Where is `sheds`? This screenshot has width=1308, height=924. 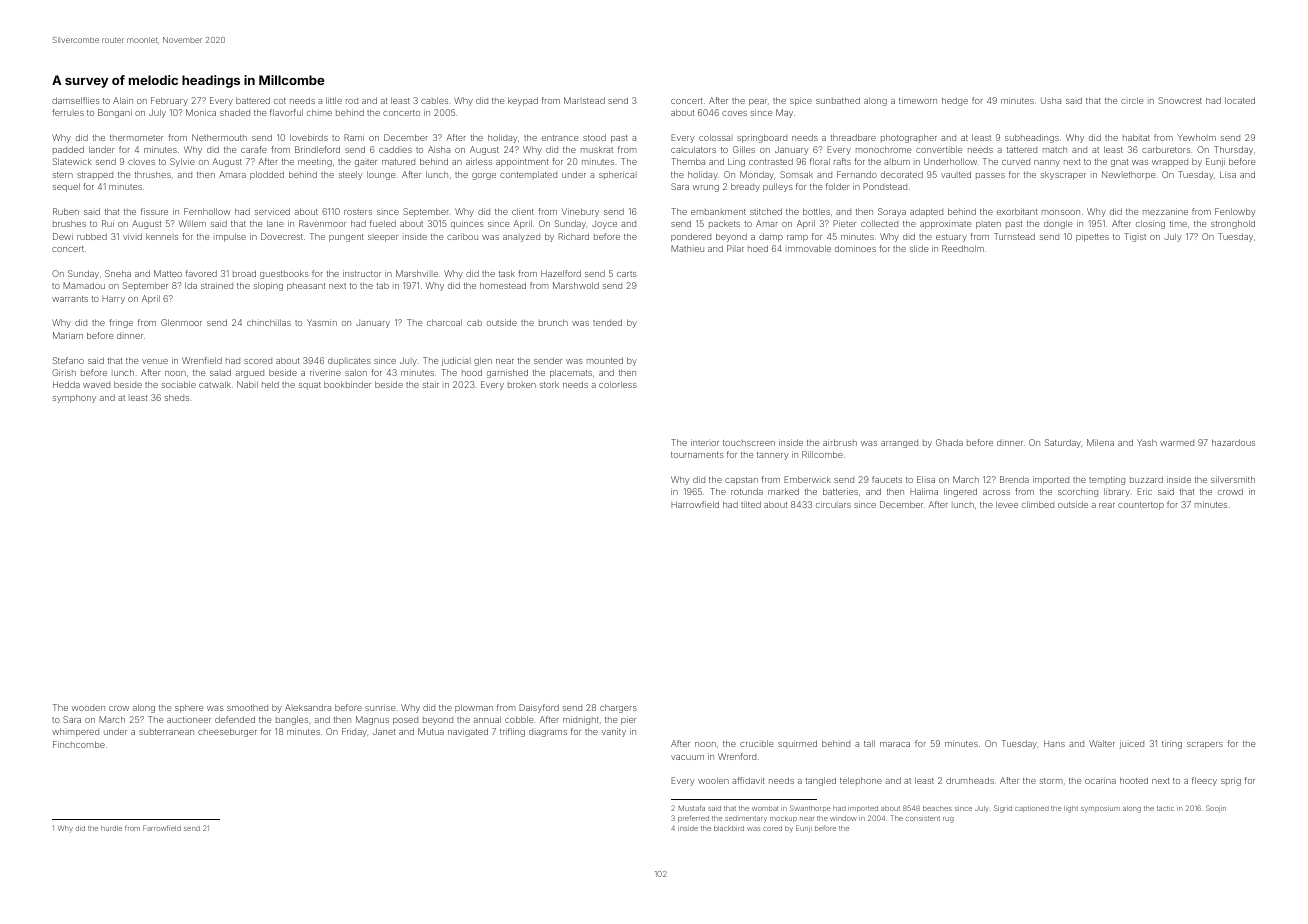 sheds is located at coordinates (177, 397).
